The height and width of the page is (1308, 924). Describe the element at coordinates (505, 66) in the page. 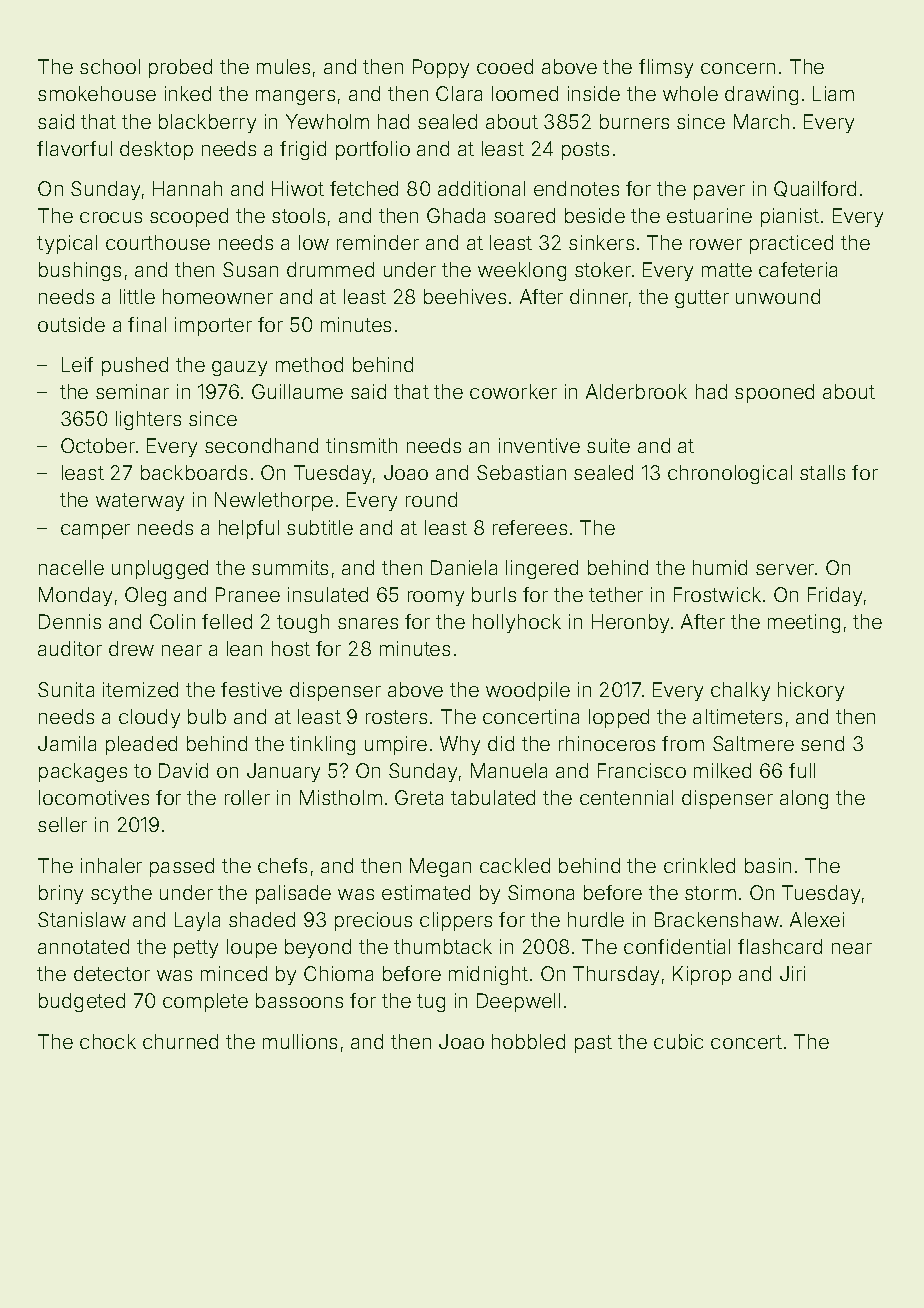

I see `cooed` at that location.
